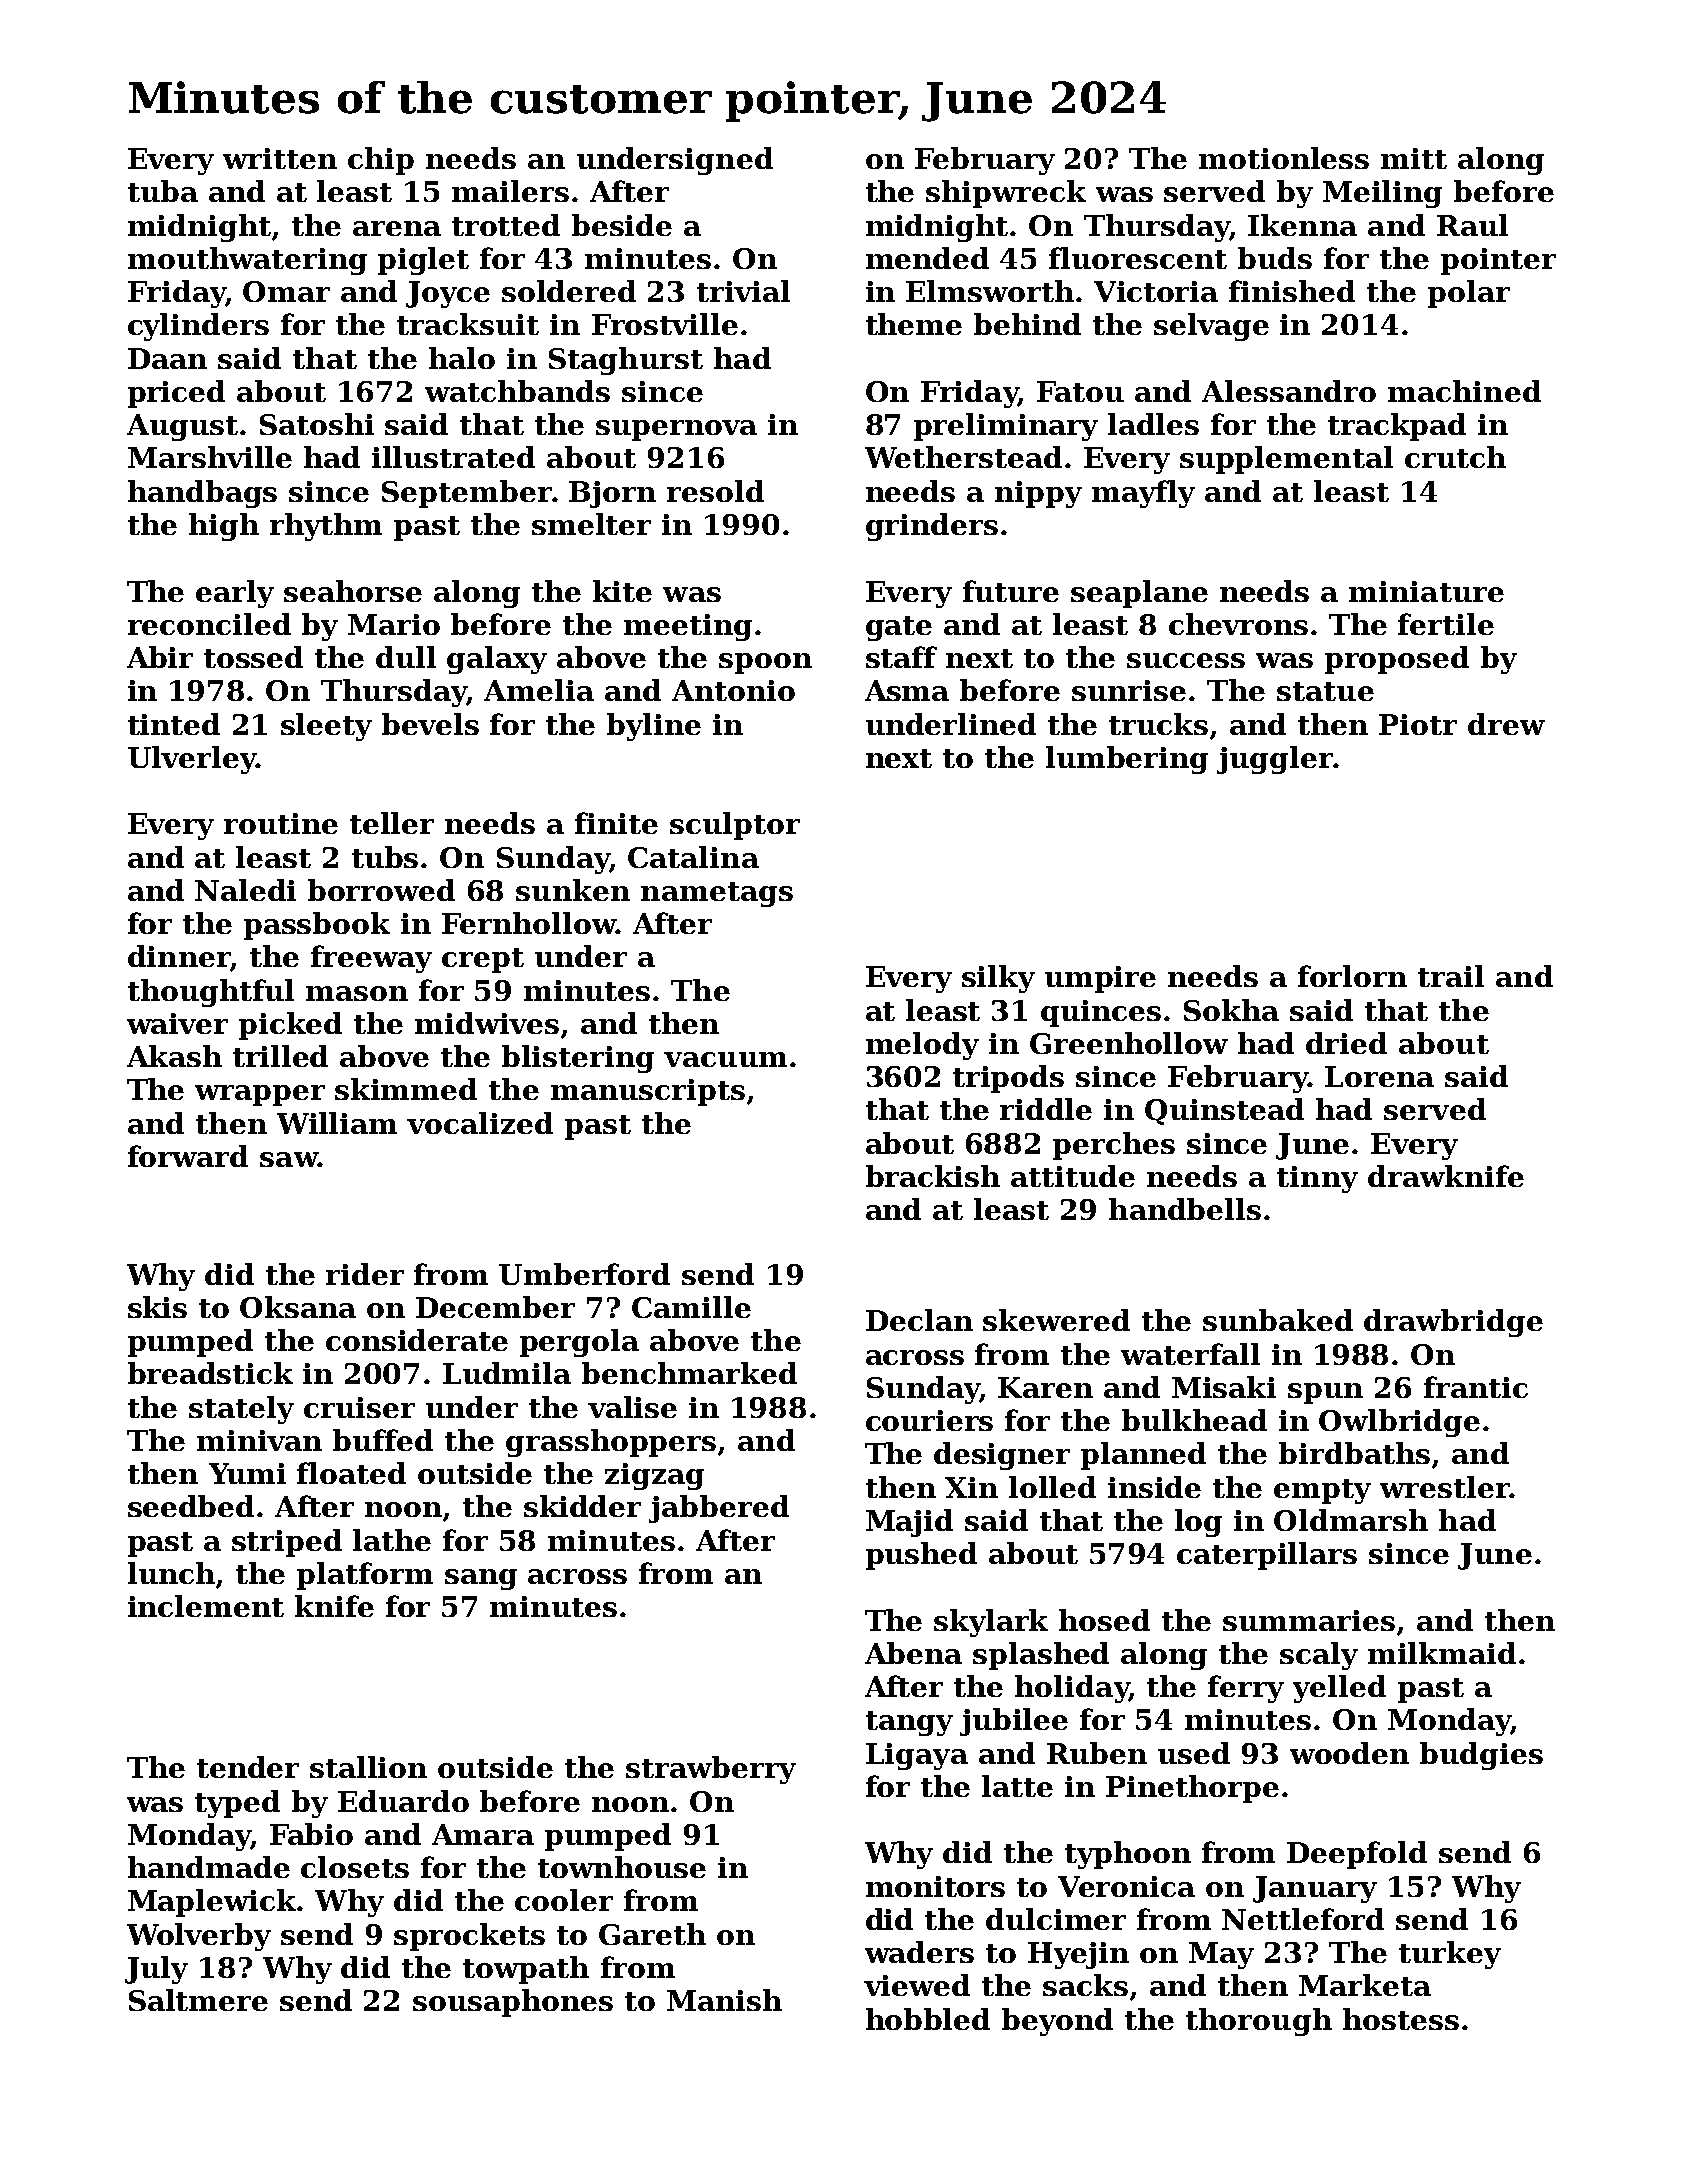  Describe the element at coordinates (453, 457) in the screenshot. I see `illustrated` at that location.
